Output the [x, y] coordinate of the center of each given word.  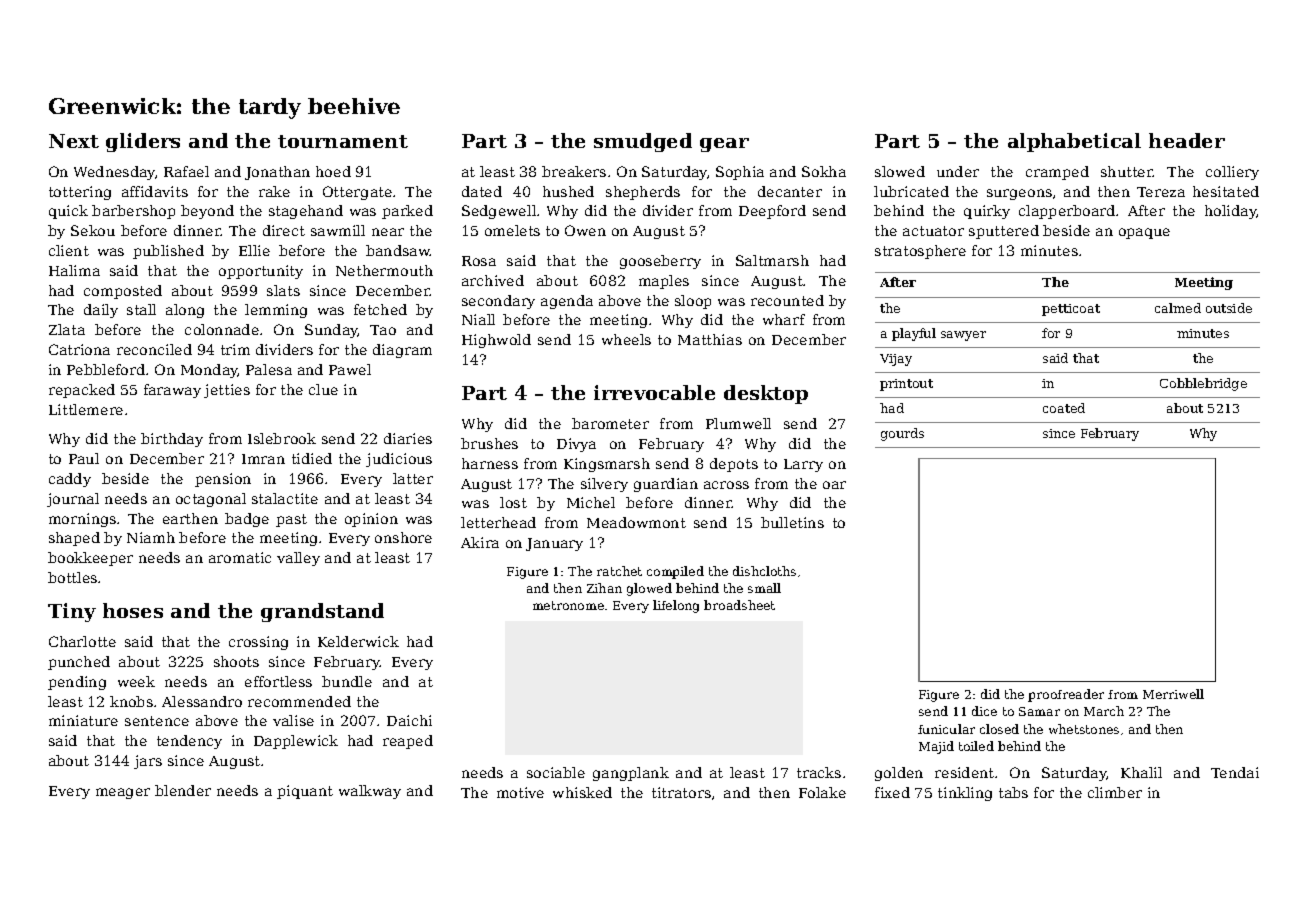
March [1104, 711]
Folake [822, 792]
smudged [643, 142]
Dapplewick [296, 742]
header [1187, 140]
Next [74, 141]
